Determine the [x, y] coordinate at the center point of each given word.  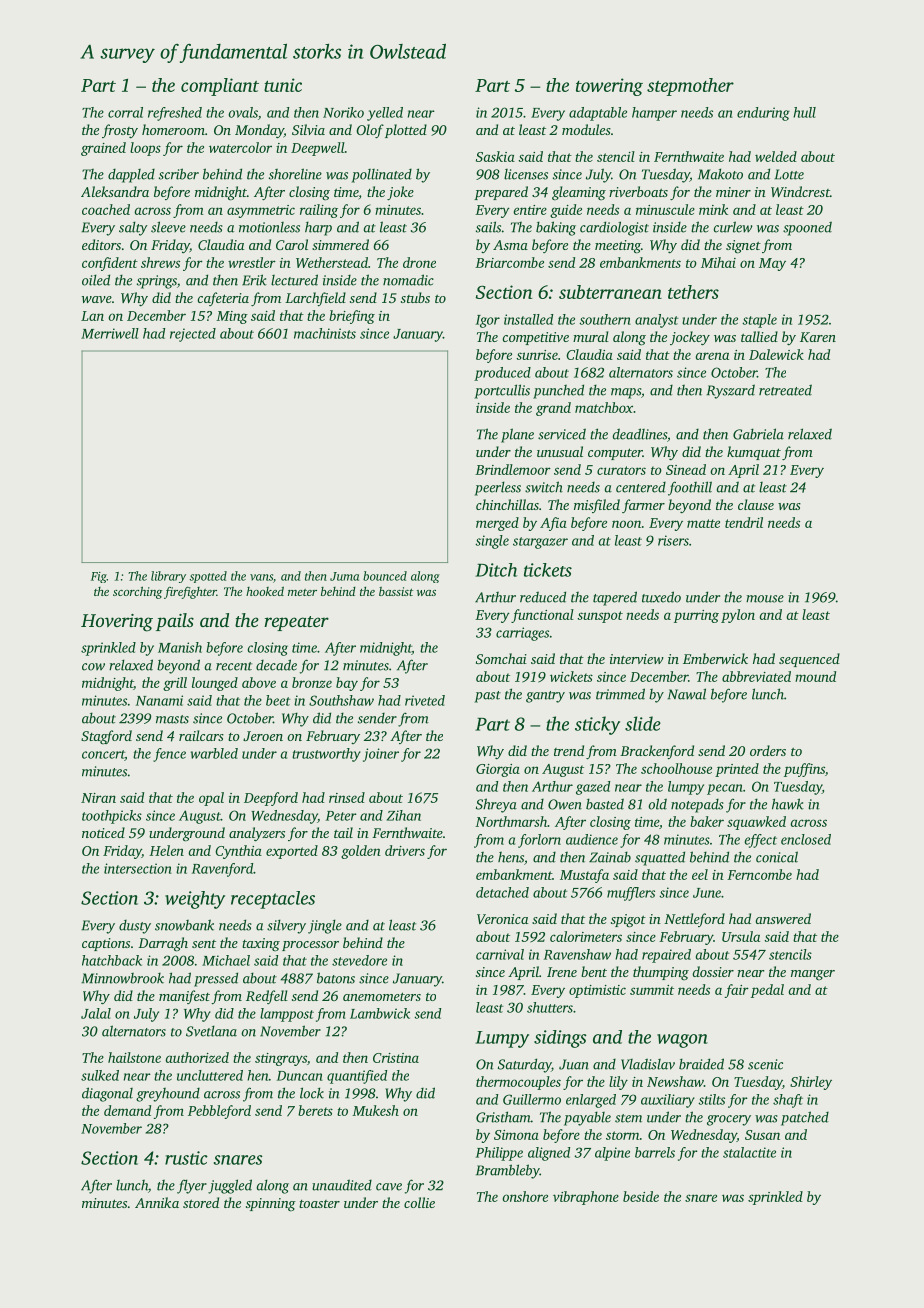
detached [502, 892]
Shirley [811, 1083]
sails [488, 227]
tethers [693, 292]
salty [133, 228]
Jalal [96, 1013]
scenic [765, 1064]
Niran [98, 798]
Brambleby [508, 1171]
